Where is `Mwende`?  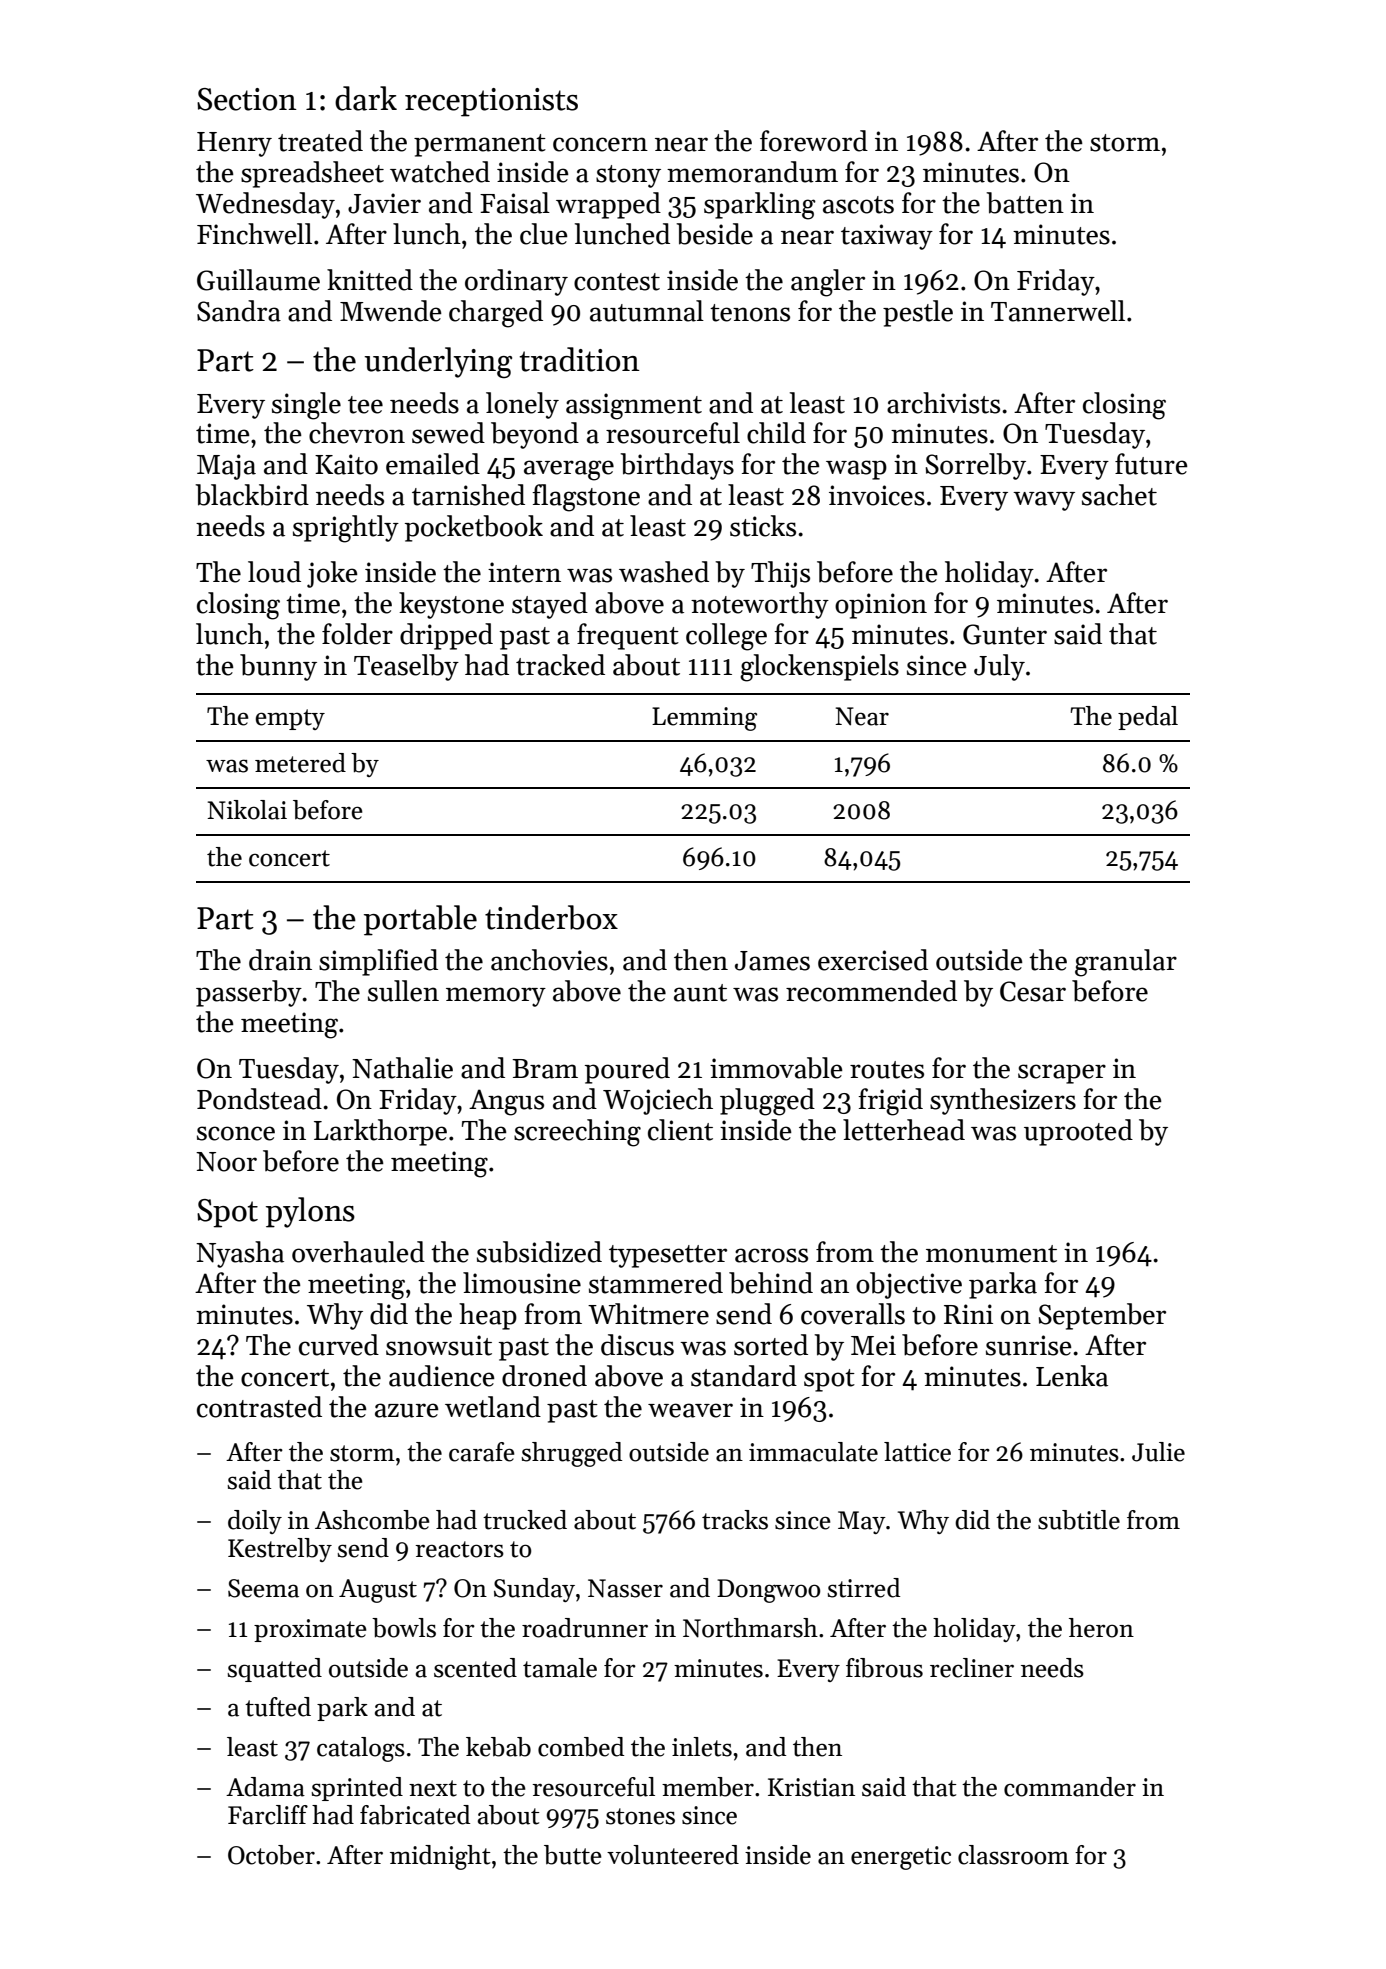 Mwende is located at coordinates (391, 311).
